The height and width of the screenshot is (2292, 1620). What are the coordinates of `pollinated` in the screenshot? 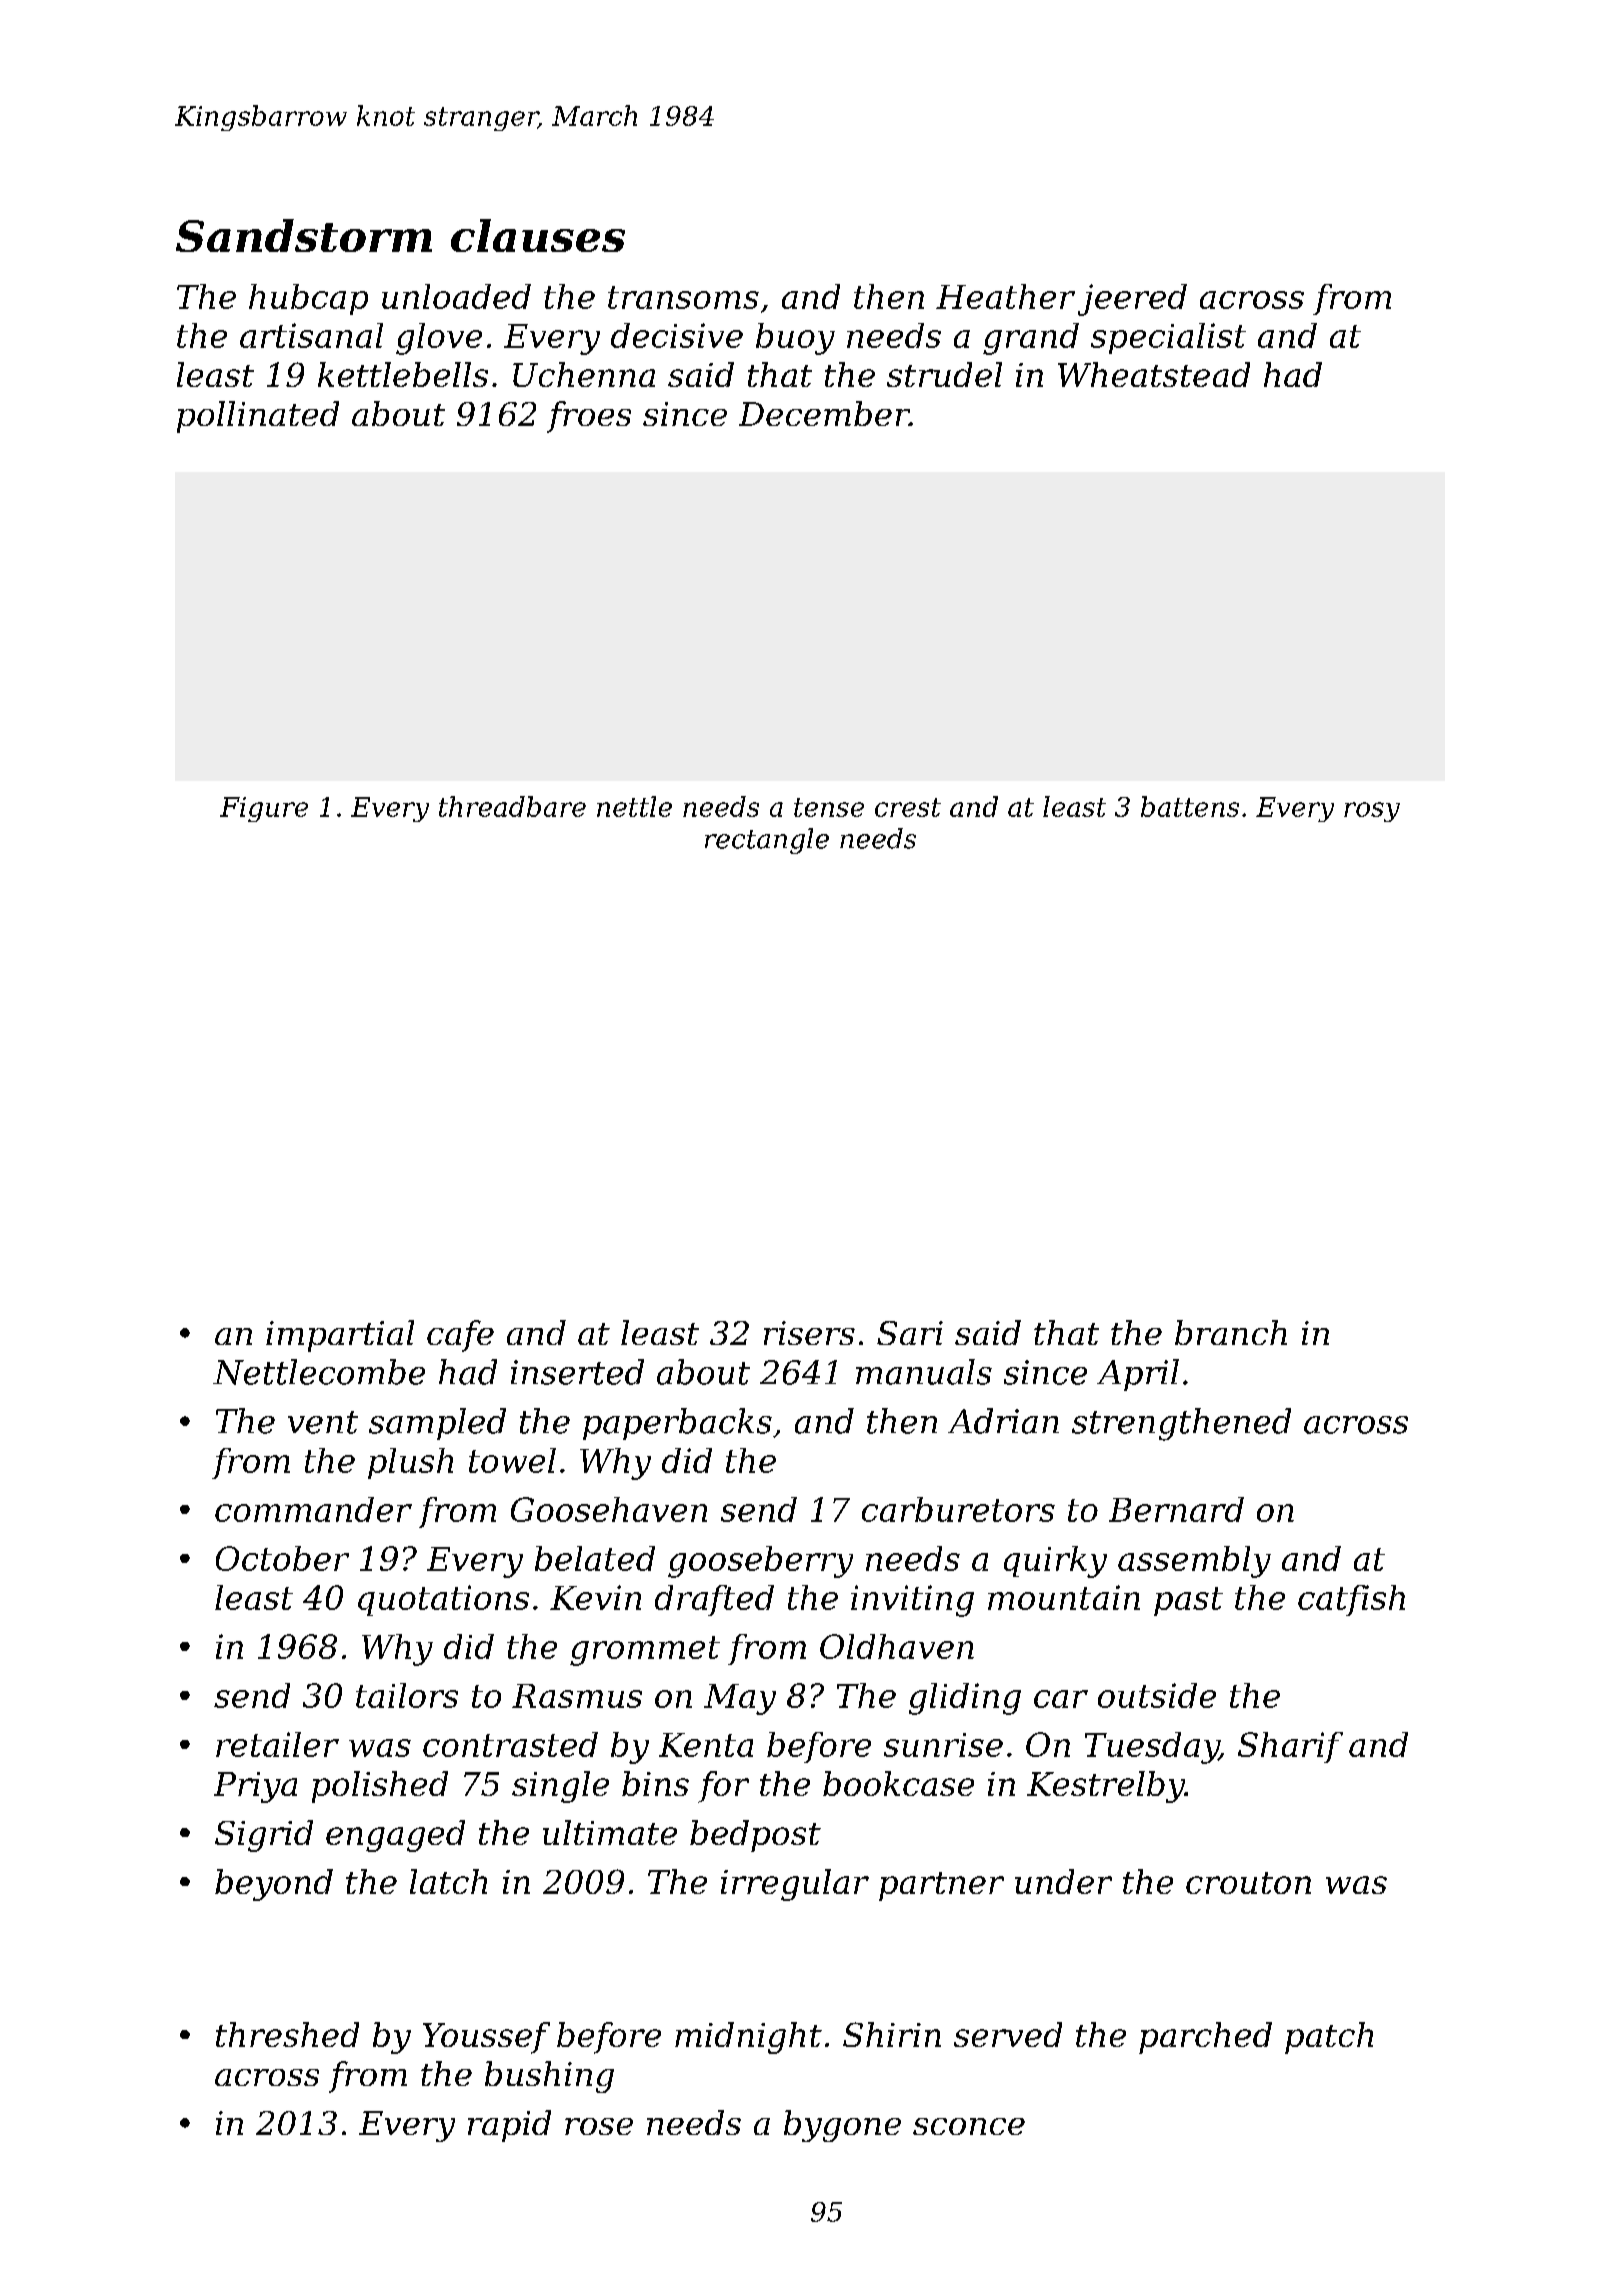 It's located at (258, 417).
